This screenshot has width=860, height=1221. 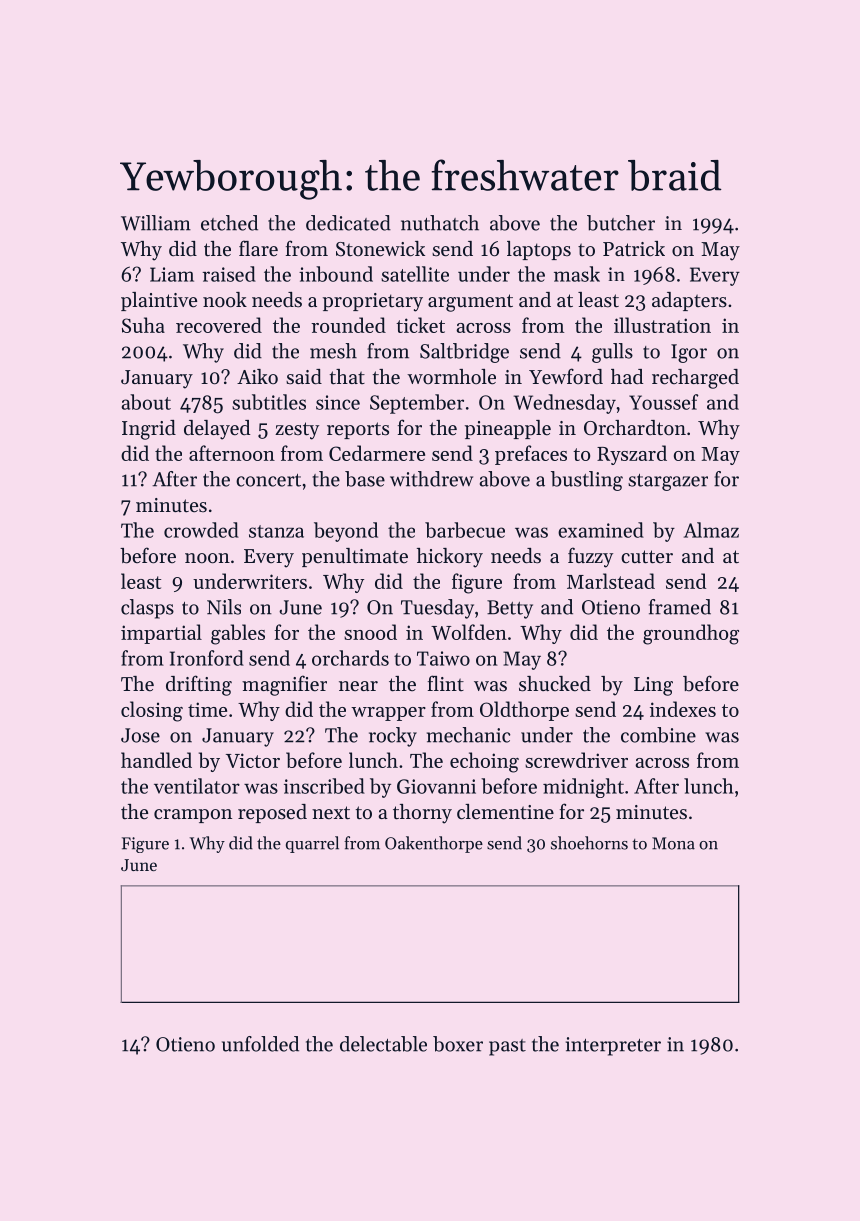 I want to click on boxer, so click(x=458, y=1044).
